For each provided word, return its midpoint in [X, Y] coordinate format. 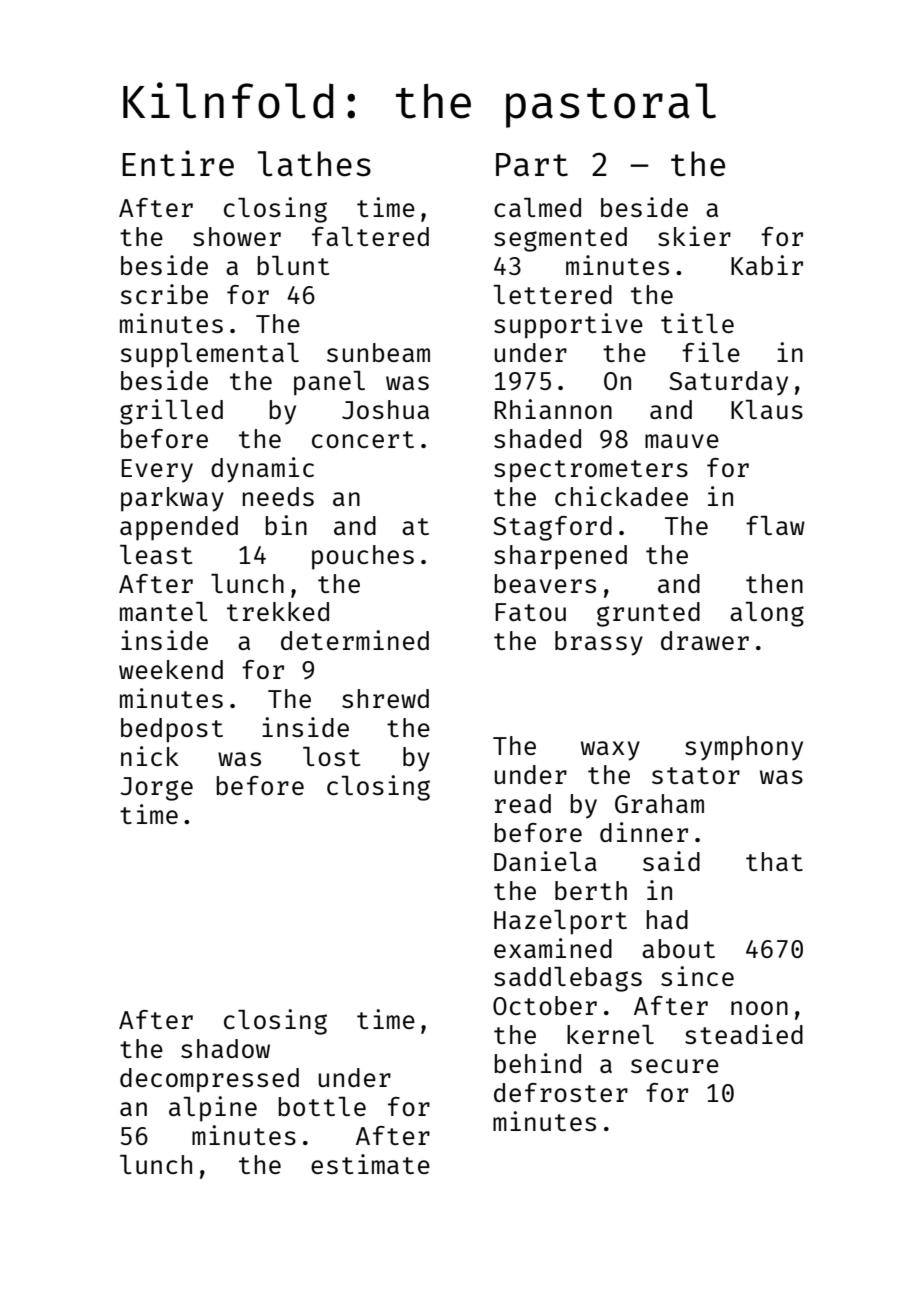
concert [363, 439]
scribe [164, 294]
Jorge [156, 789]
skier [694, 236]
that [774, 861]
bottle [322, 1106]
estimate [370, 1164]
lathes [314, 164]
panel [329, 383]
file [711, 352]
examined [553, 948]
